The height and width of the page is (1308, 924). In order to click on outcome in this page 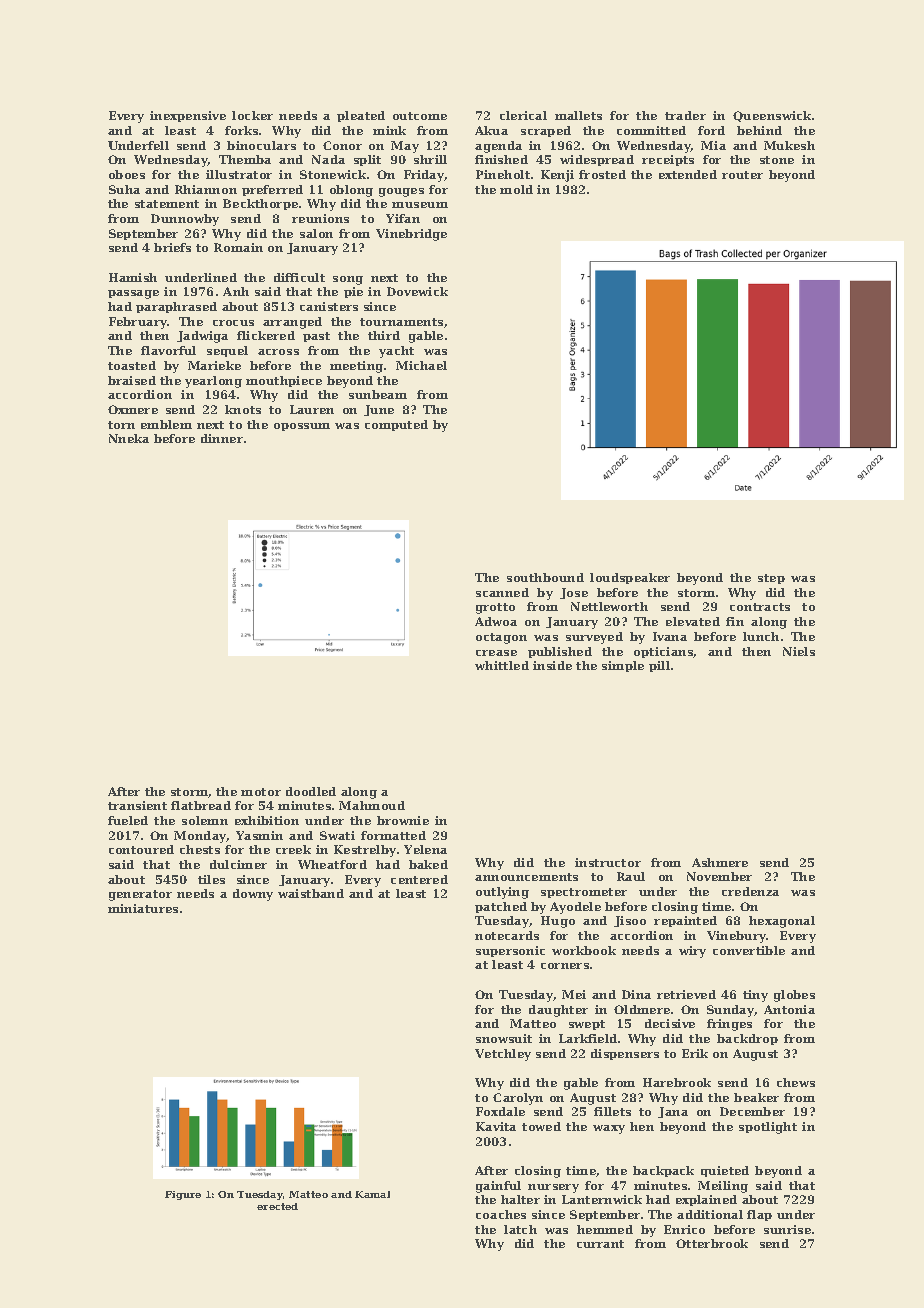, I will do `click(420, 116)`.
